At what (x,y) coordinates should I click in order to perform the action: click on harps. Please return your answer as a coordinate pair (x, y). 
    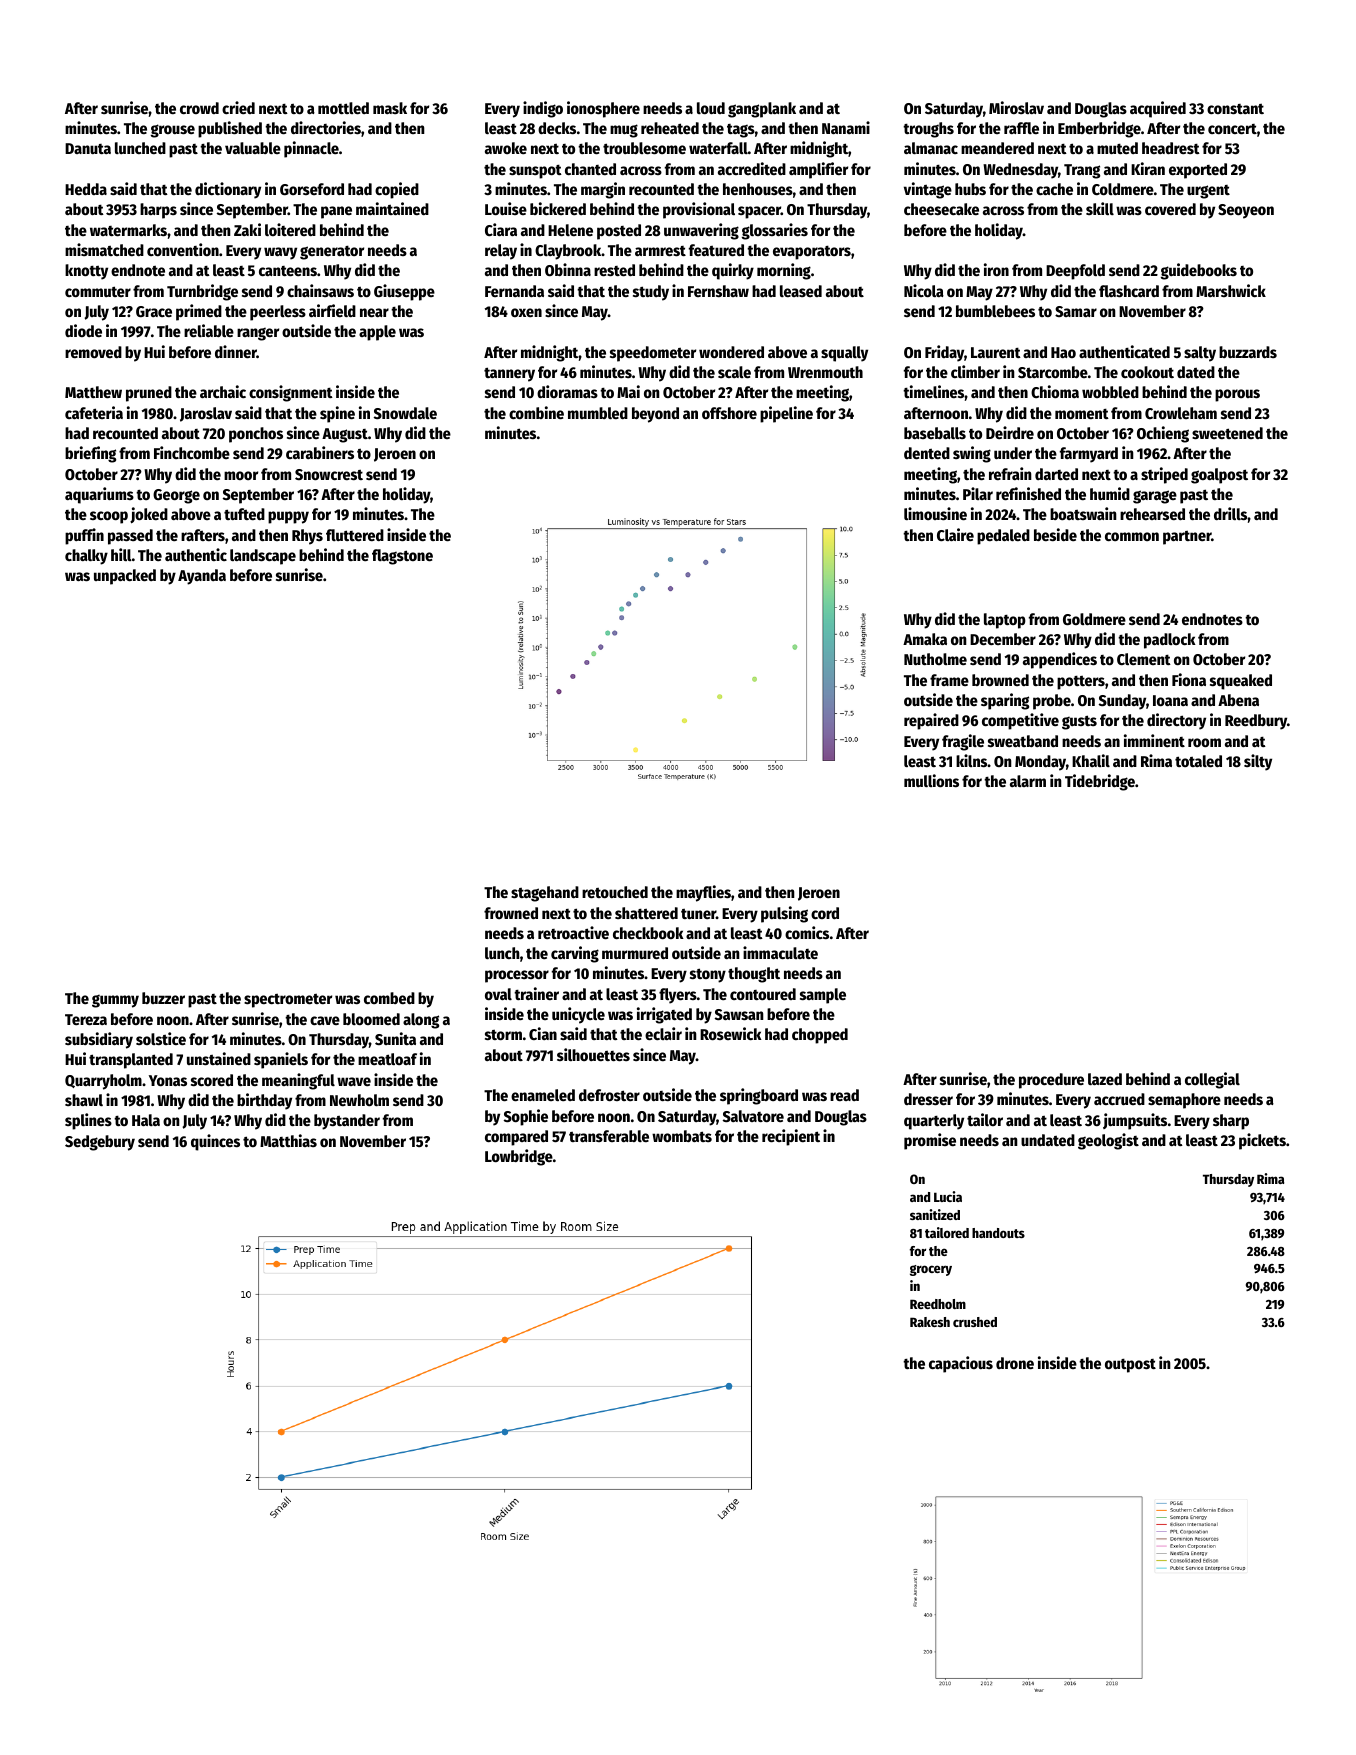
    Looking at the image, I should click on (158, 211).
